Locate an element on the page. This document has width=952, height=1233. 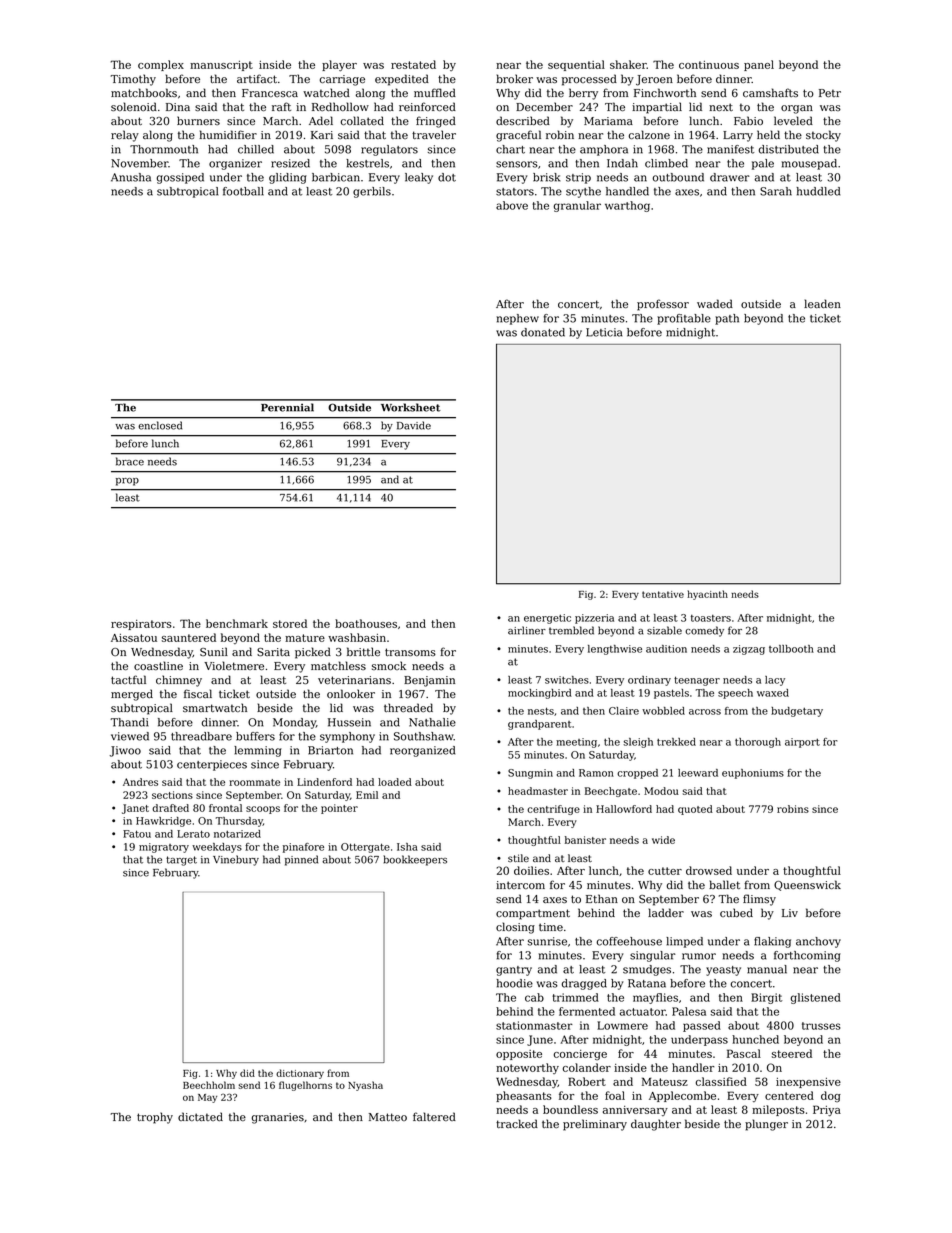
enclosed is located at coordinates (160, 425).
